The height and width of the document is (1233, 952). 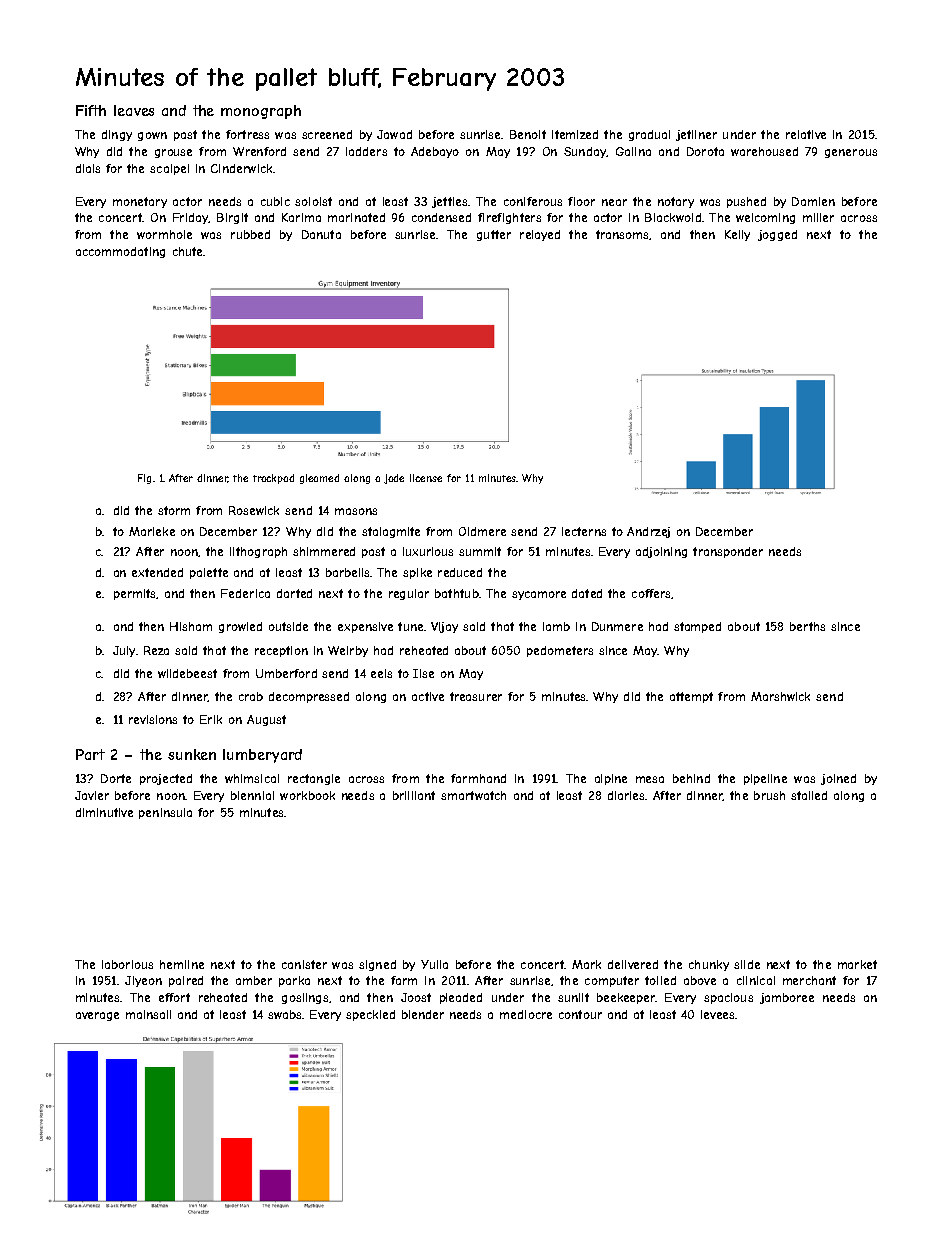 I want to click on generous, so click(x=851, y=153).
